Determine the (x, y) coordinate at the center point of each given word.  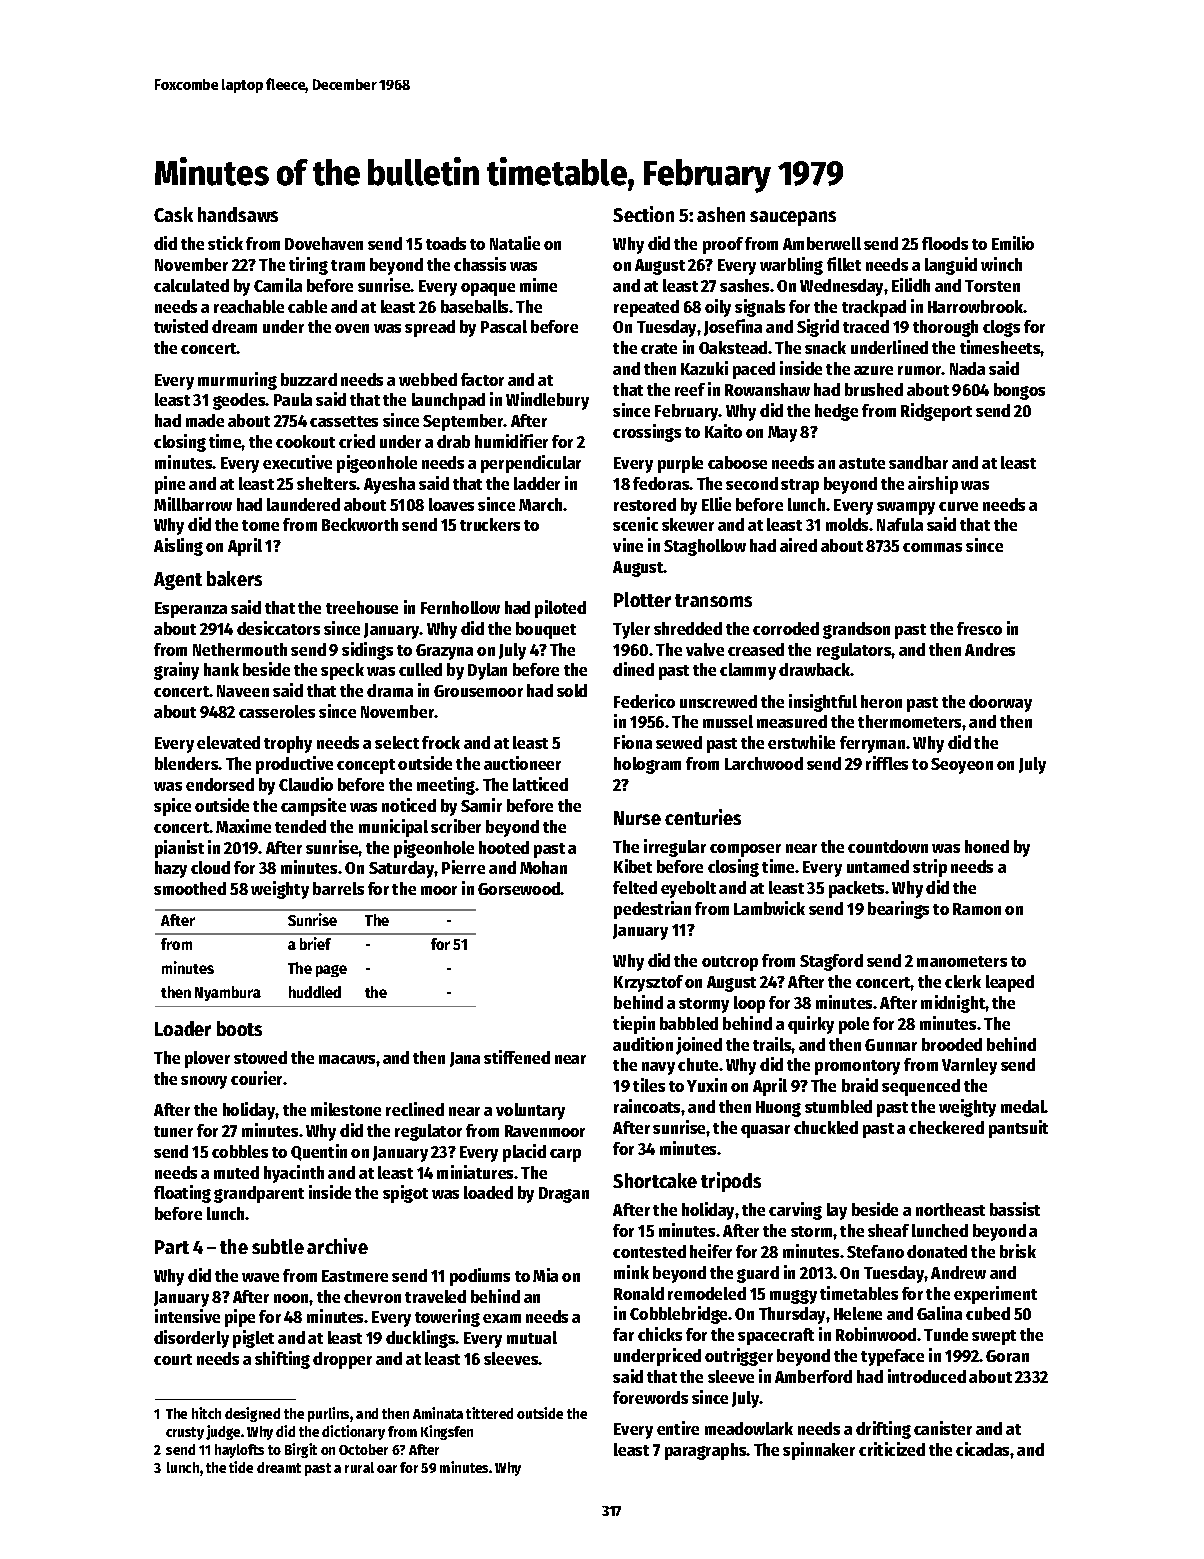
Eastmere (355, 1276)
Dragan (564, 1195)
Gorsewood (519, 888)
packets (856, 889)
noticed (409, 805)
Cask (173, 214)
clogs (1001, 328)
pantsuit (1018, 1129)
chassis (480, 264)
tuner (173, 1131)
